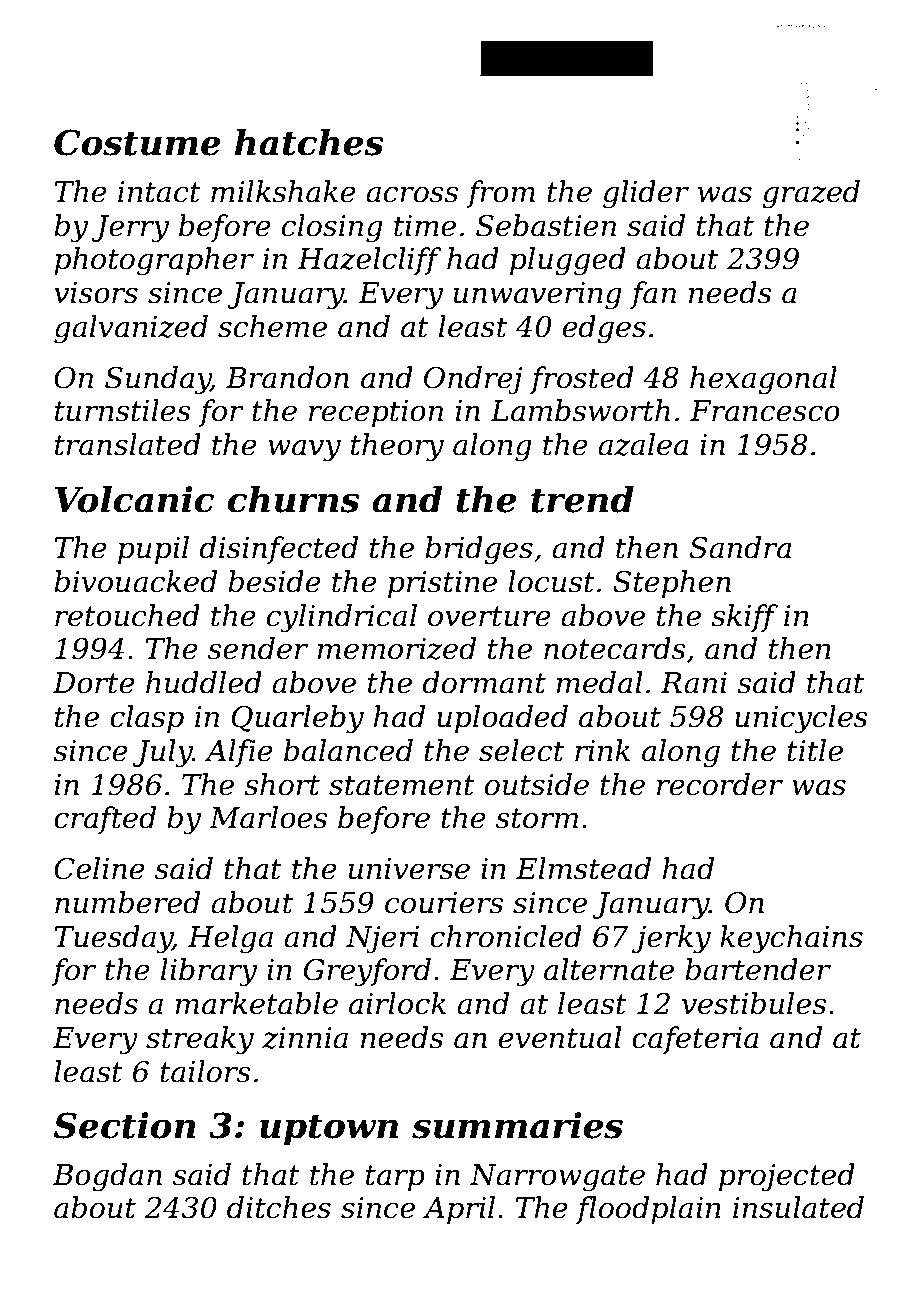  Describe the element at coordinates (105, 820) in the screenshot. I see `crafted` at that location.
